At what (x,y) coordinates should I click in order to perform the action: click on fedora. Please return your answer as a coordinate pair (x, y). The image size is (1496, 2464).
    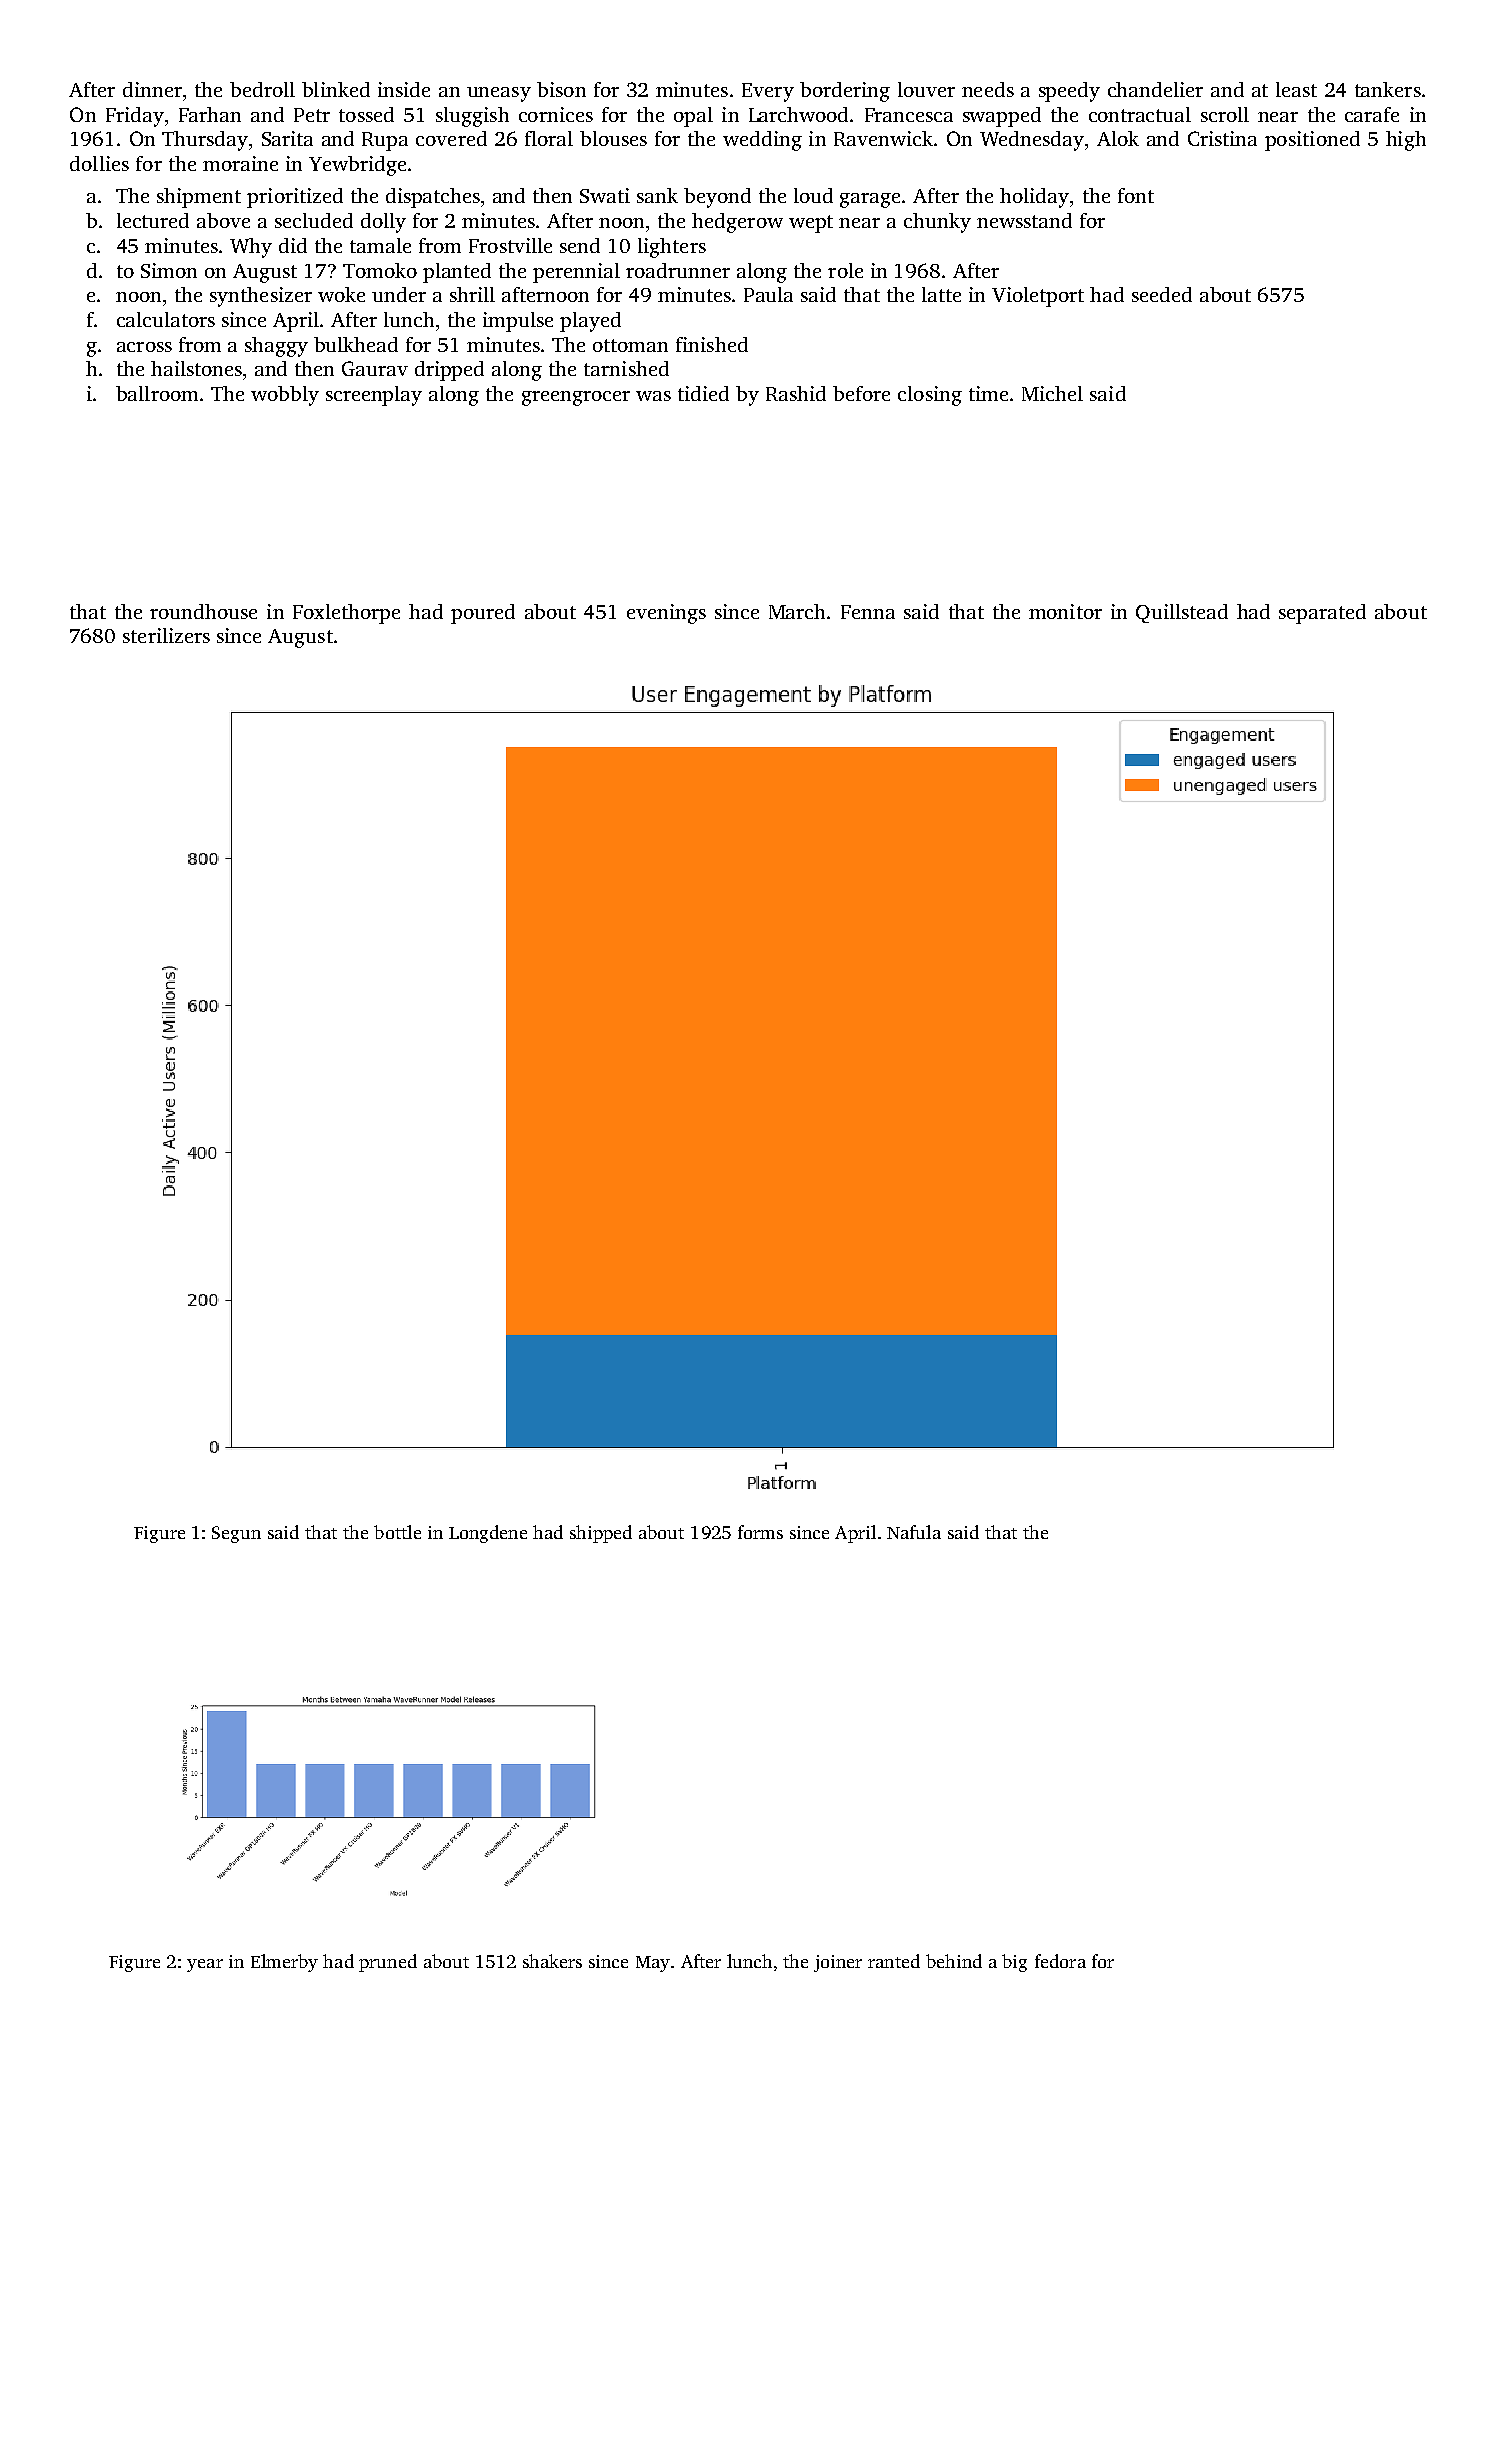
    Looking at the image, I should click on (1060, 1961).
